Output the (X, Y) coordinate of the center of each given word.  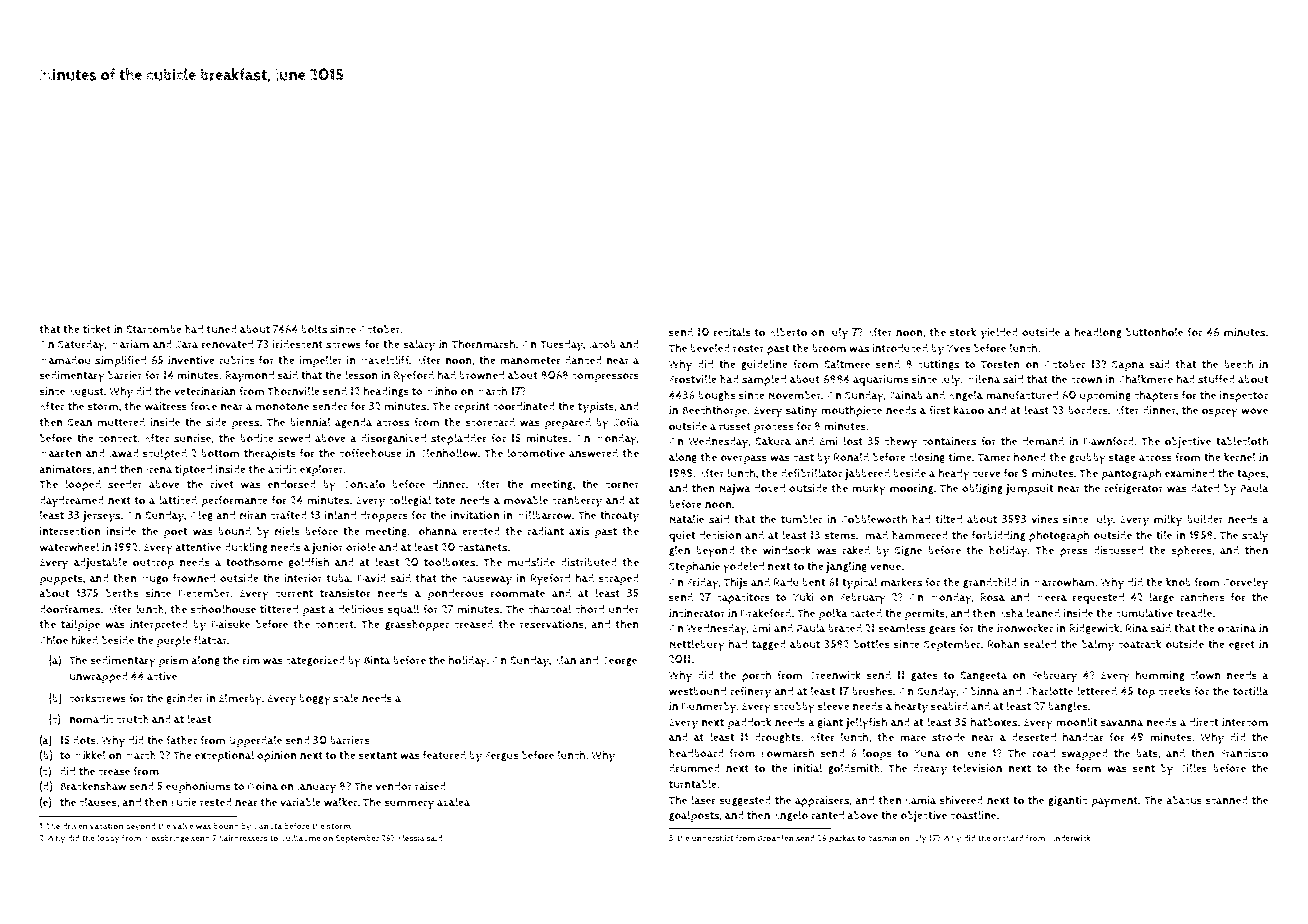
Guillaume (300, 838)
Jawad (124, 454)
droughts (778, 737)
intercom (1245, 722)
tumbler (802, 519)
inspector (1244, 396)
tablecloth (1242, 441)
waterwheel (69, 547)
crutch (132, 719)
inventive (191, 360)
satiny (801, 412)
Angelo (790, 815)
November (794, 395)
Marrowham (1064, 582)
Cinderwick (1069, 838)
